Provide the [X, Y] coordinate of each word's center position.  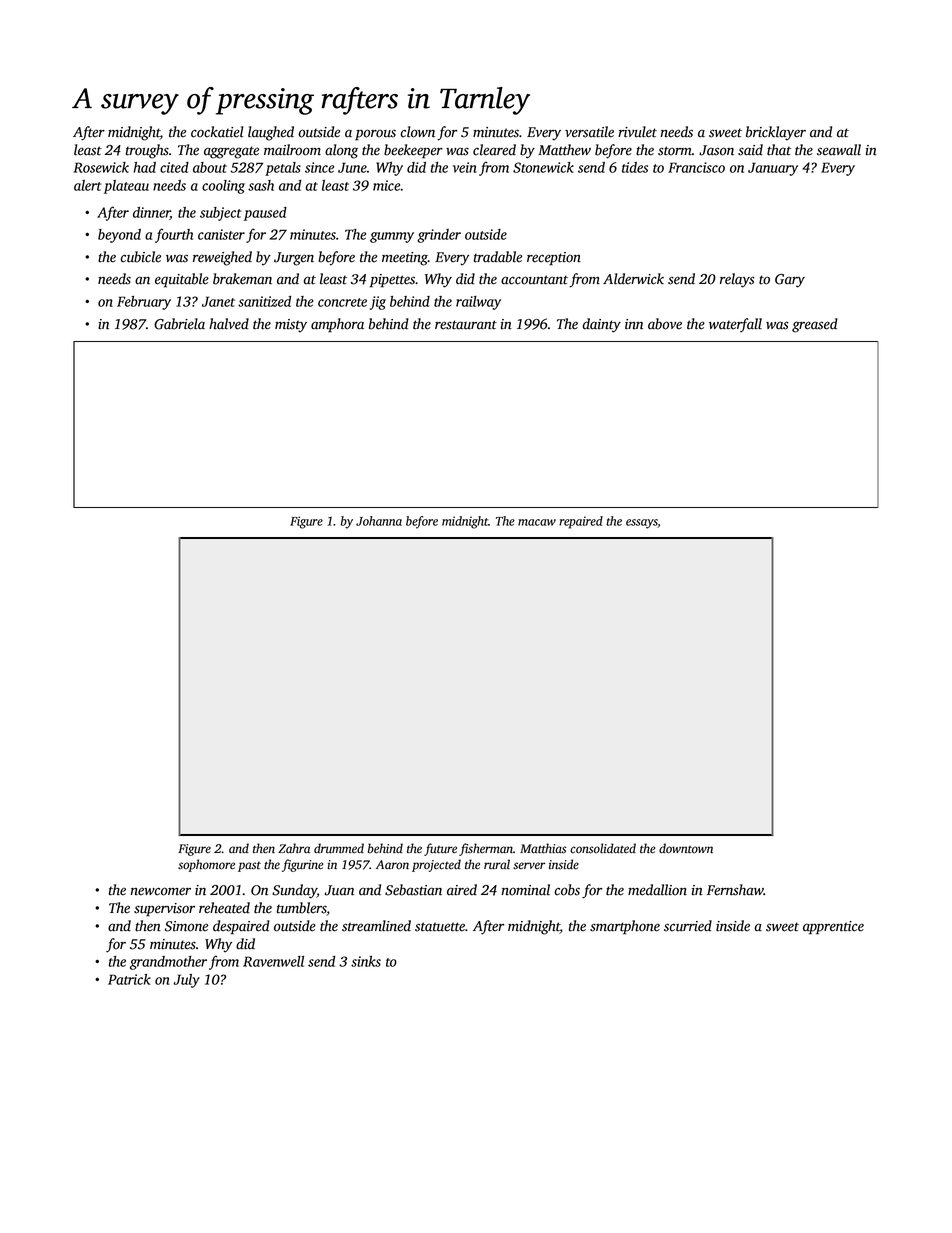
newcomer [160, 891]
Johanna [379, 521]
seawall [839, 150]
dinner [151, 213]
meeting [405, 259]
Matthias [543, 848]
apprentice [833, 928]
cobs [567, 890]
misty [291, 326]
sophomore [206, 865]
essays [642, 524]
